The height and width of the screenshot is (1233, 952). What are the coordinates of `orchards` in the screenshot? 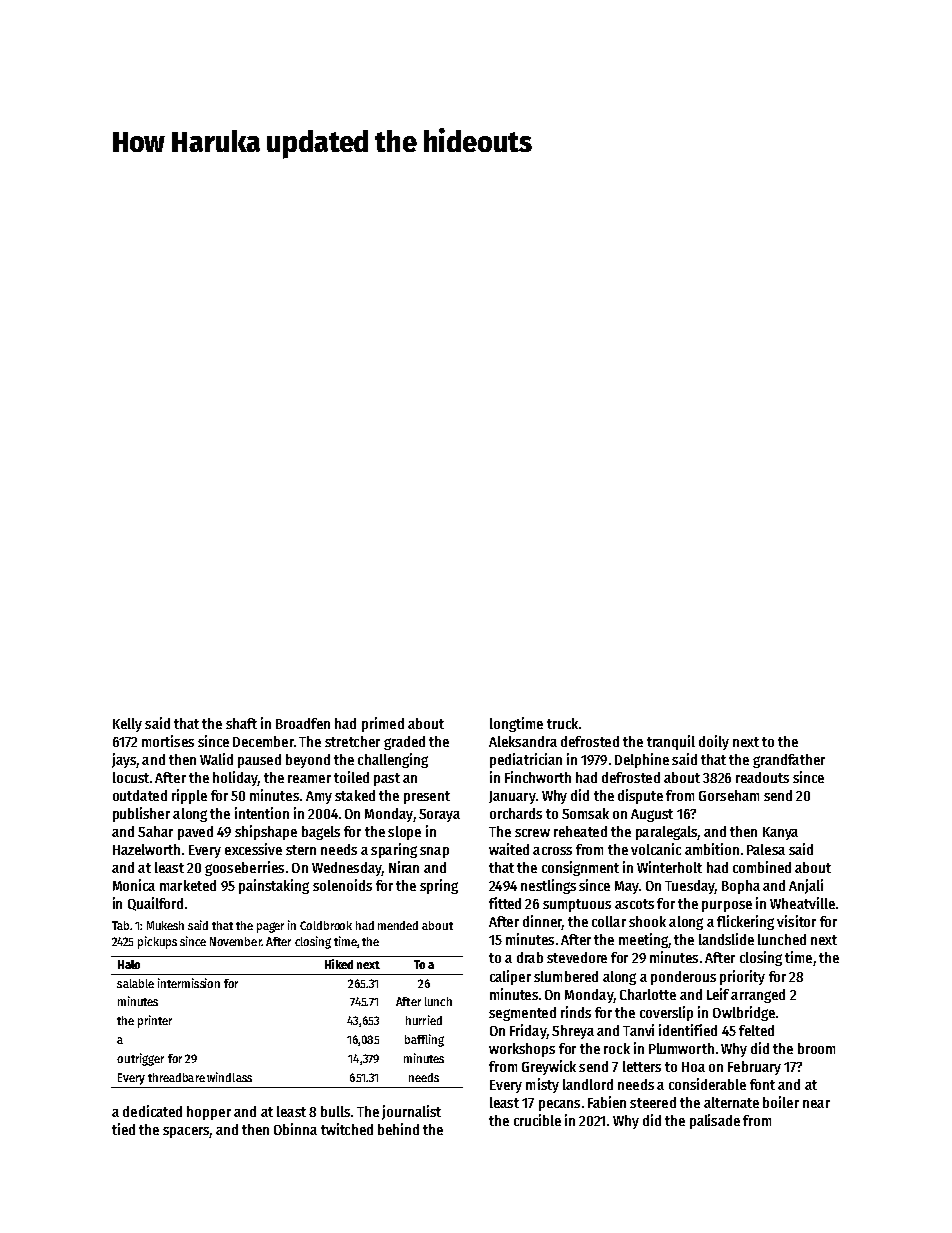 It's located at (516, 813).
